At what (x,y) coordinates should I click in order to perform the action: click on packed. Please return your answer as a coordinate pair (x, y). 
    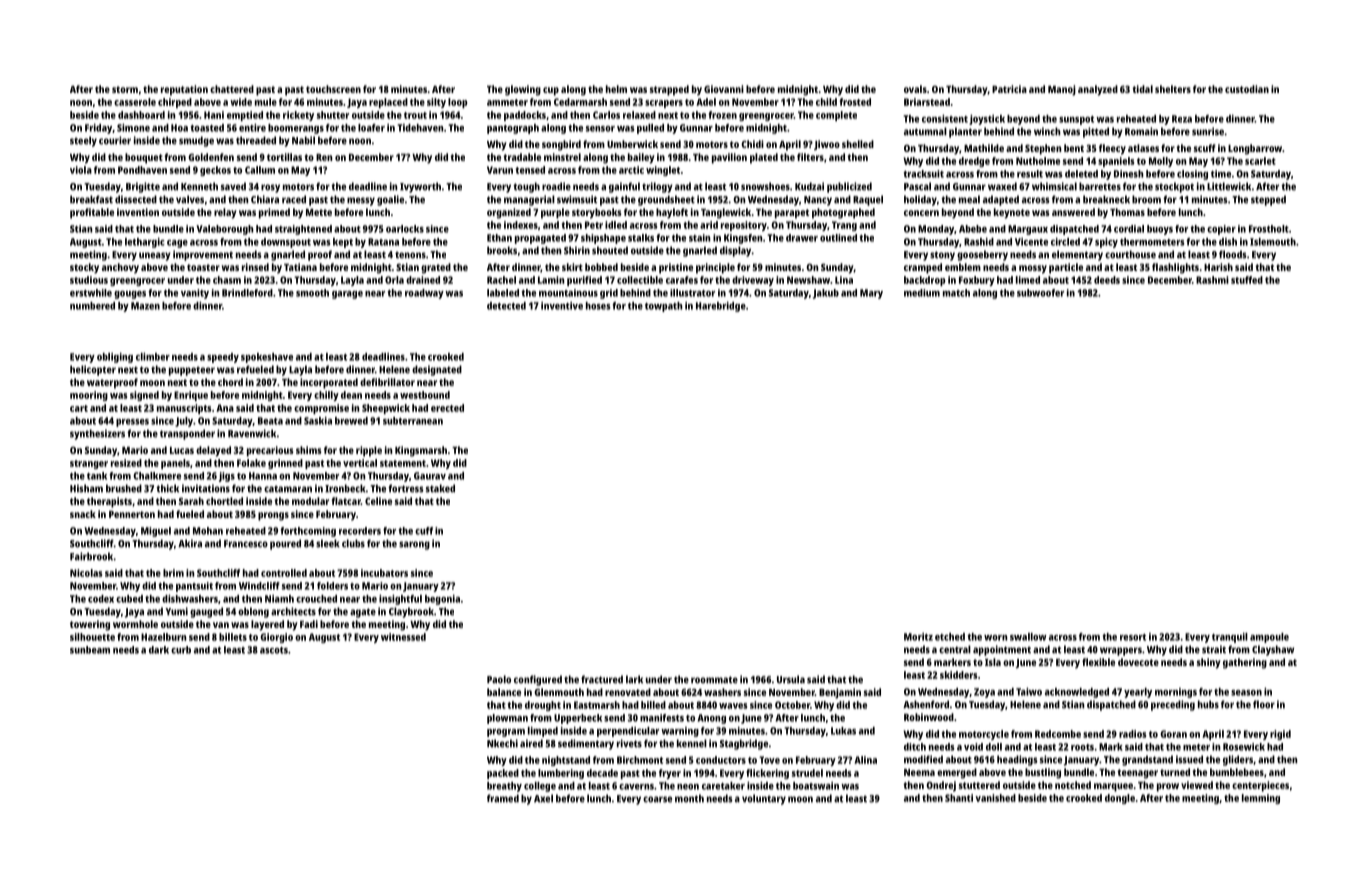
    Looking at the image, I should click on (503, 774).
